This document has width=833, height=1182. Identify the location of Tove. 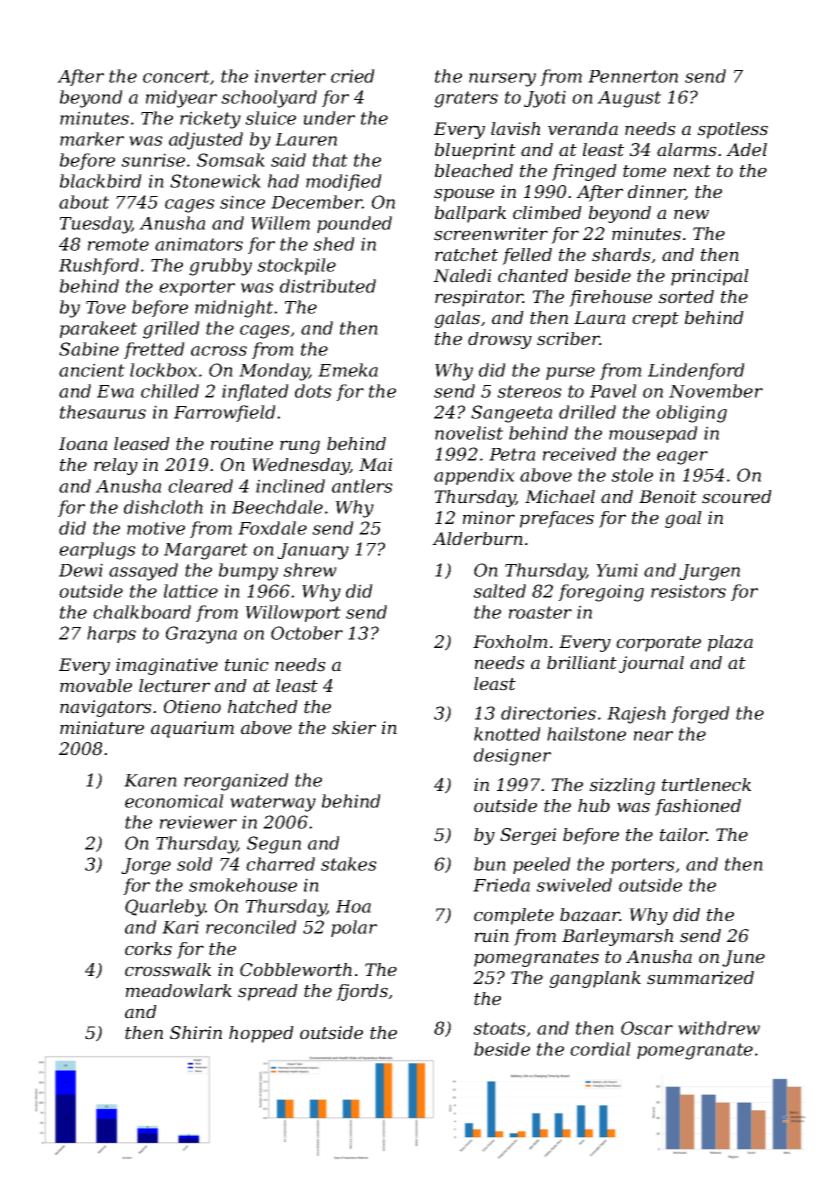
(106, 307).
